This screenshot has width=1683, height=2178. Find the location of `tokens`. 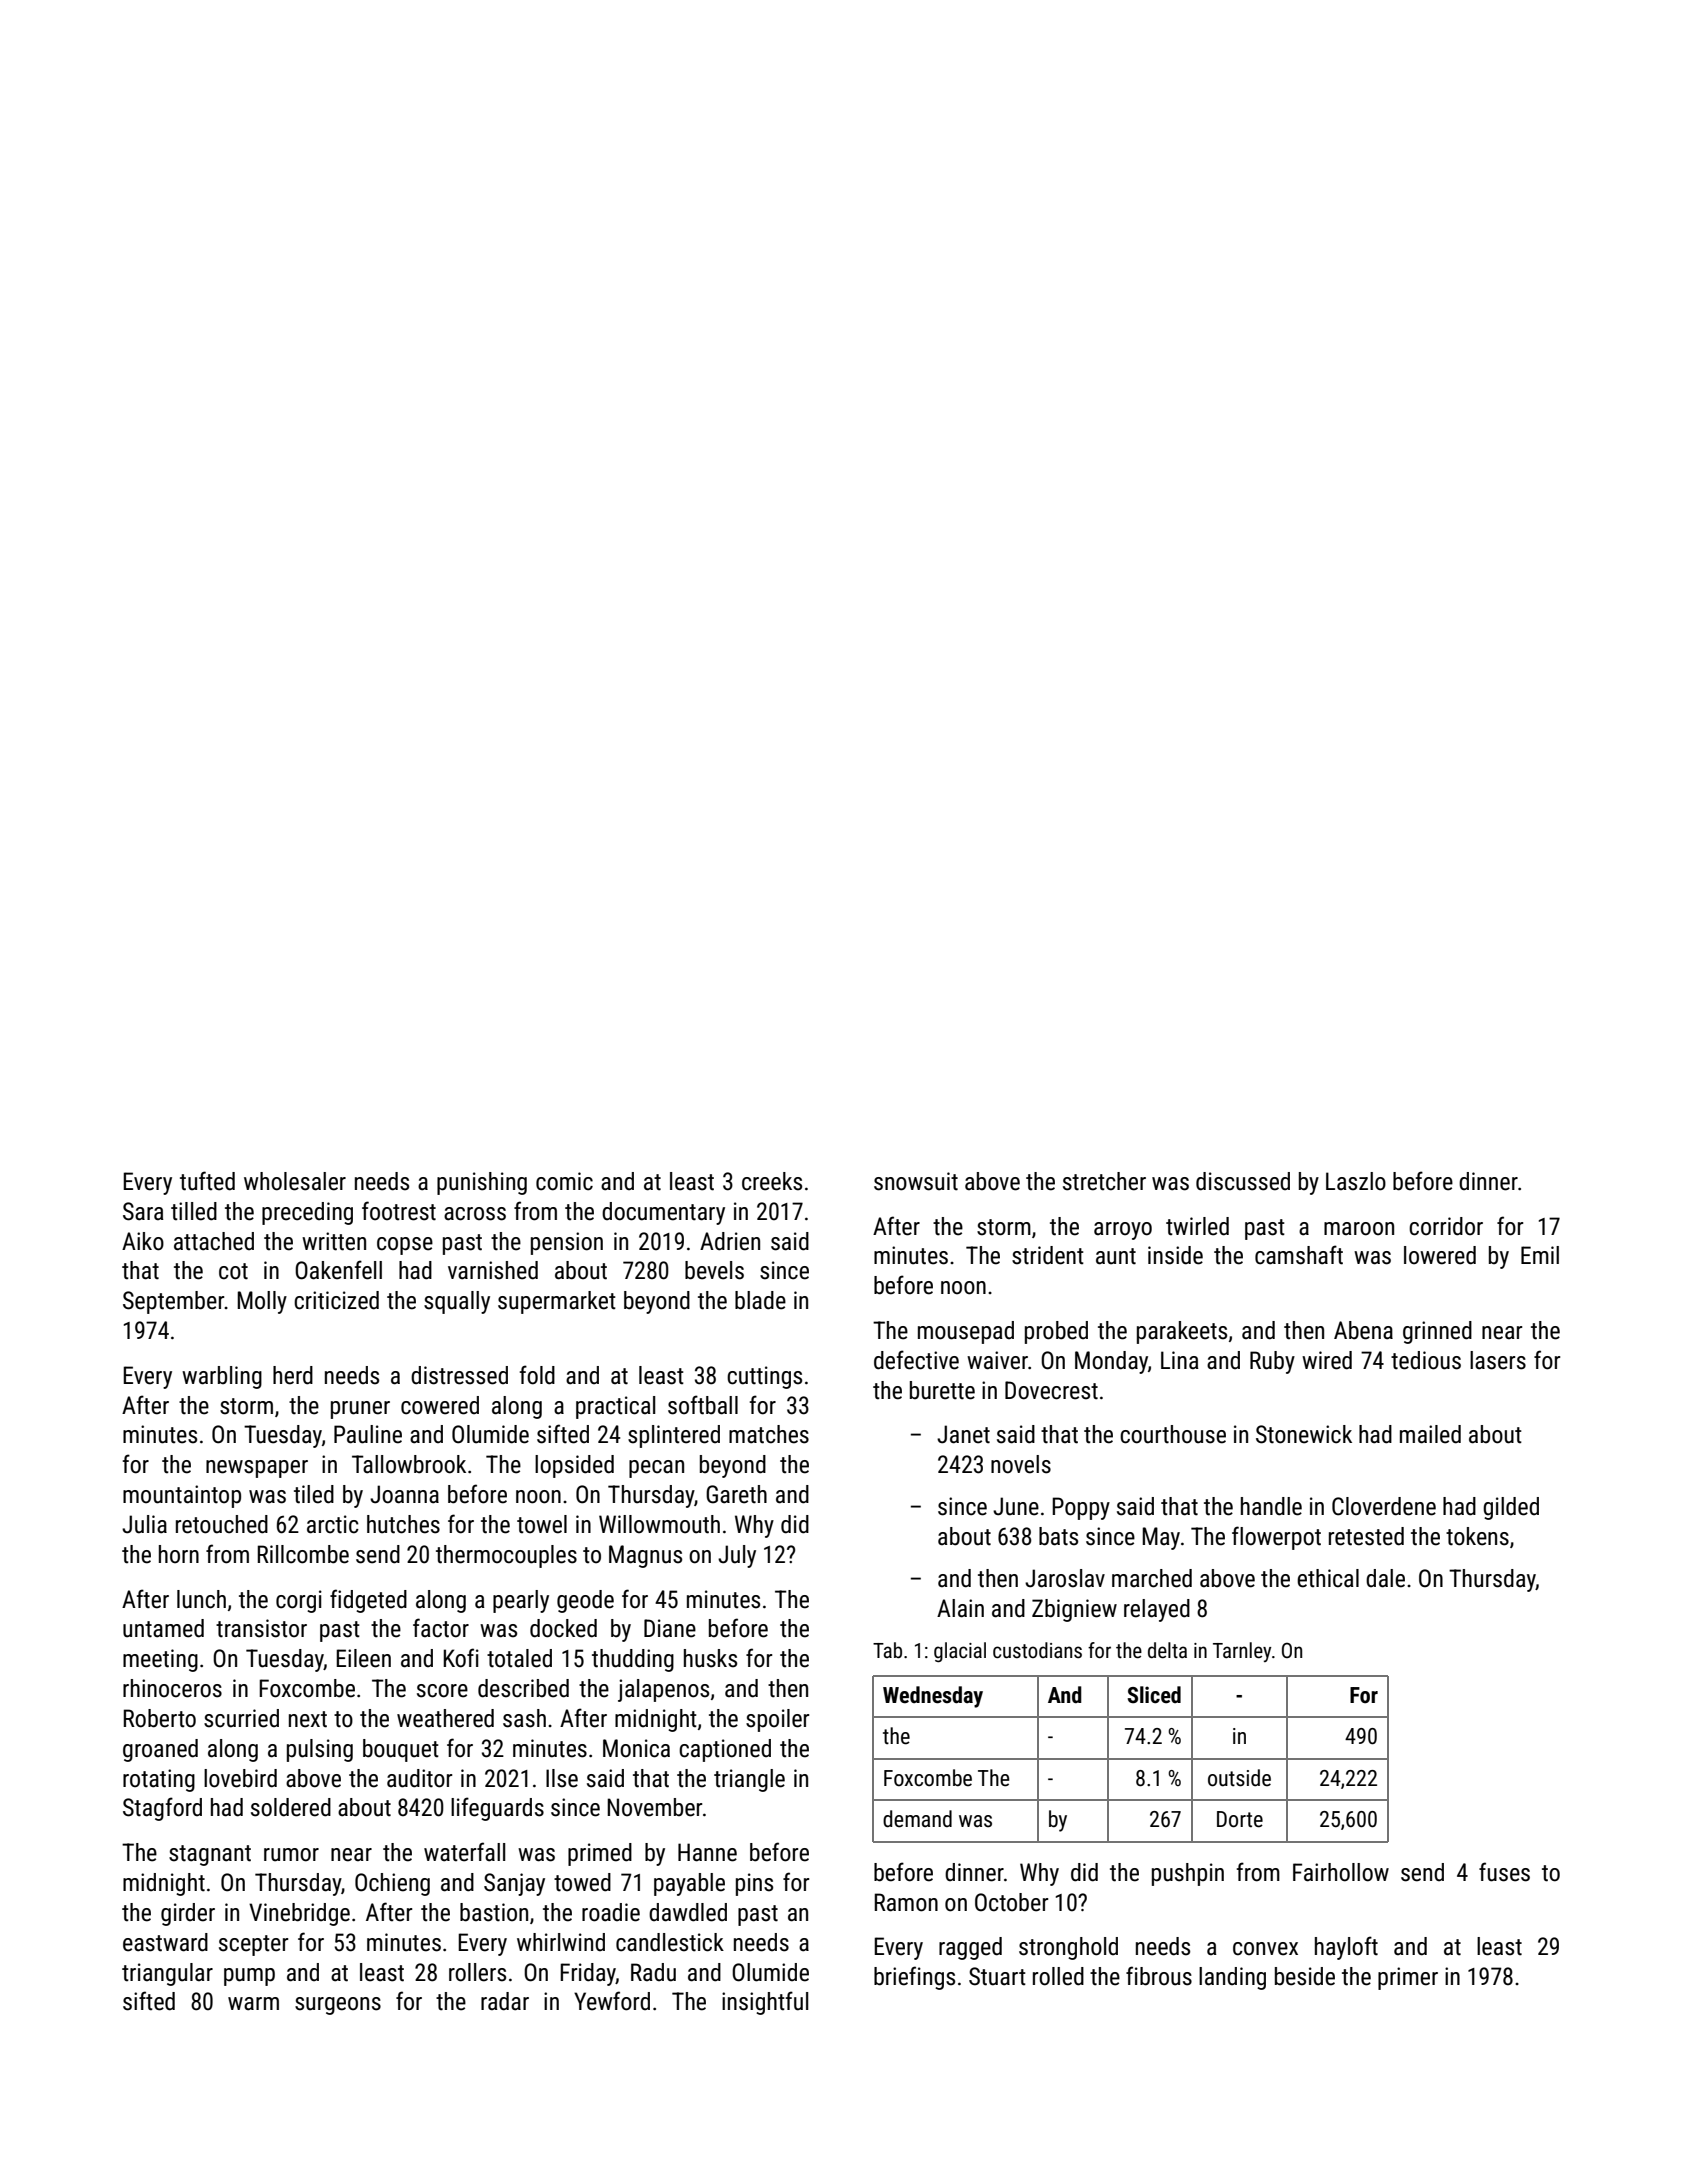

tokens is located at coordinates (1477, 1536).
